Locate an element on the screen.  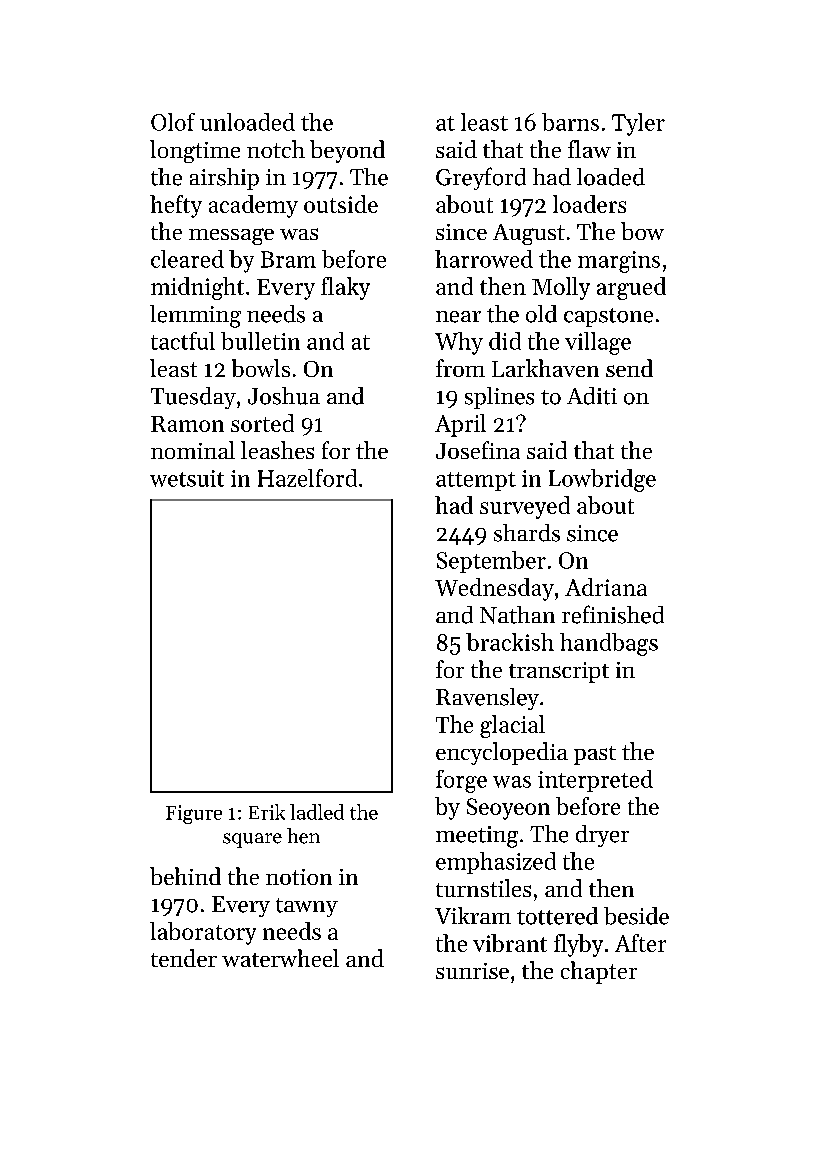
Ravensley is located at coordinates (487, 699).
